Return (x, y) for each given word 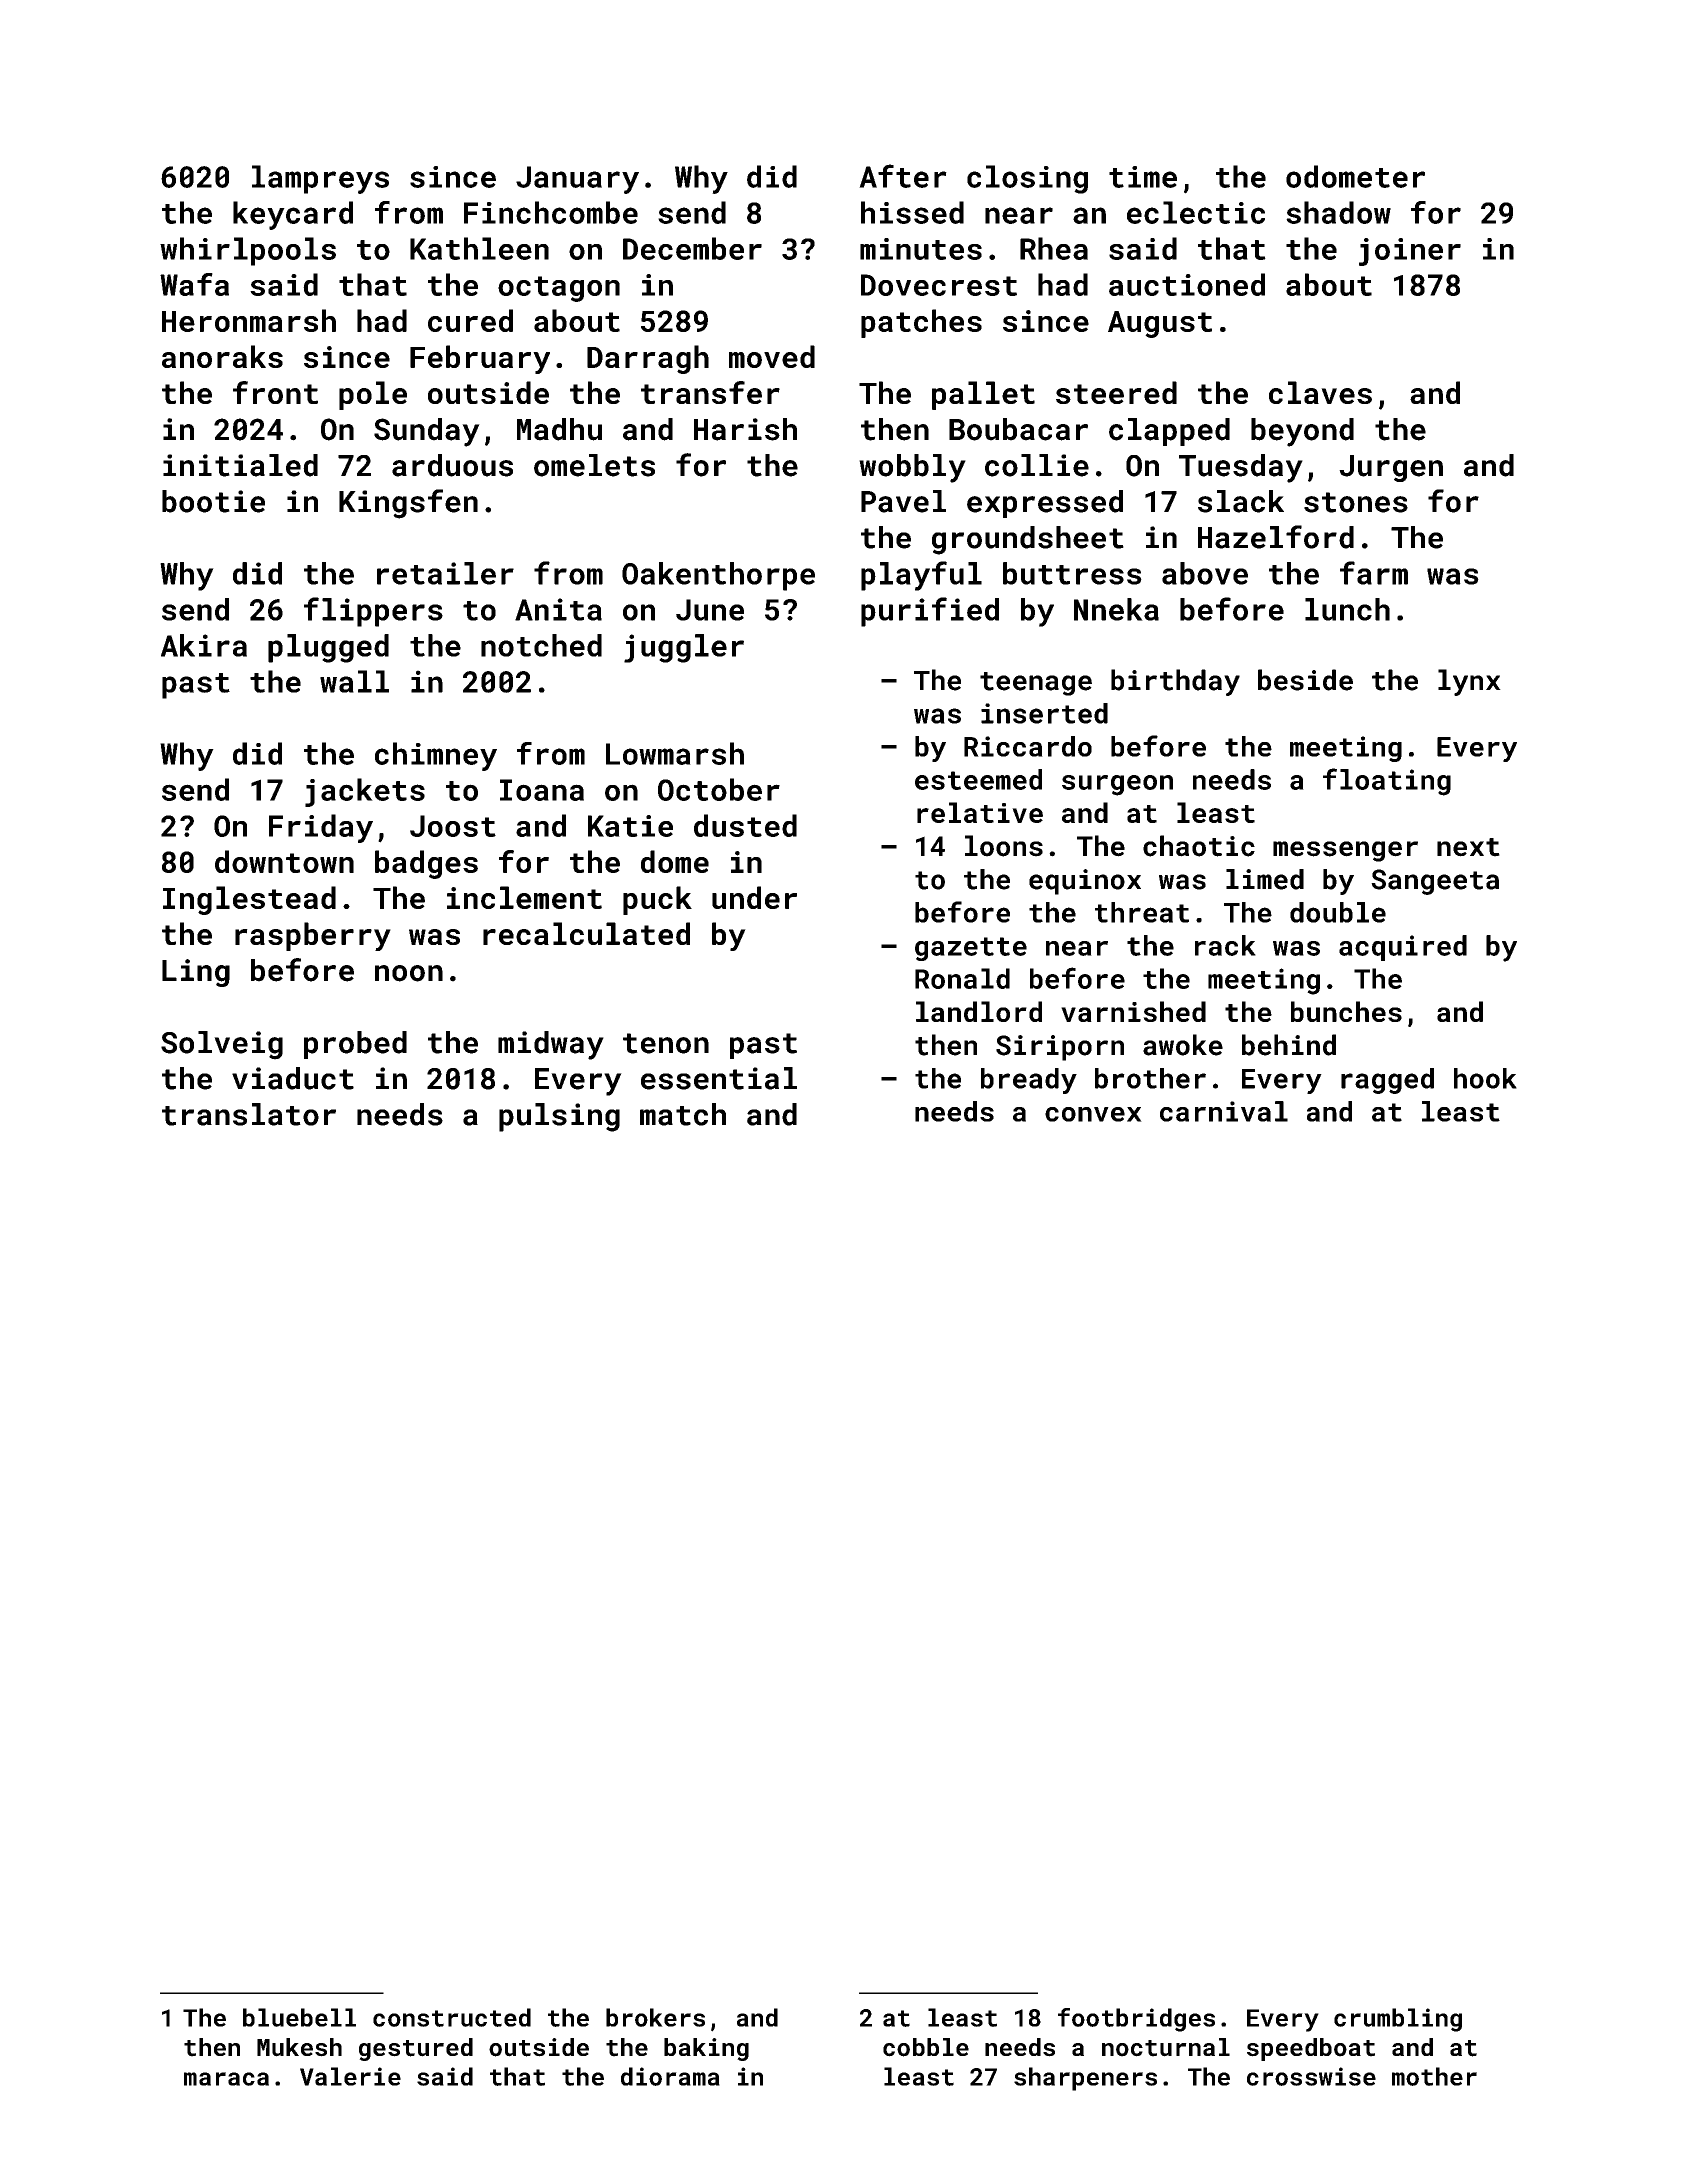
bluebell (299, 2017)
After (903, 176)
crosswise (1311, 2076)
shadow (1338, 212)
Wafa (194, 284)
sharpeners (1085, 2079)
